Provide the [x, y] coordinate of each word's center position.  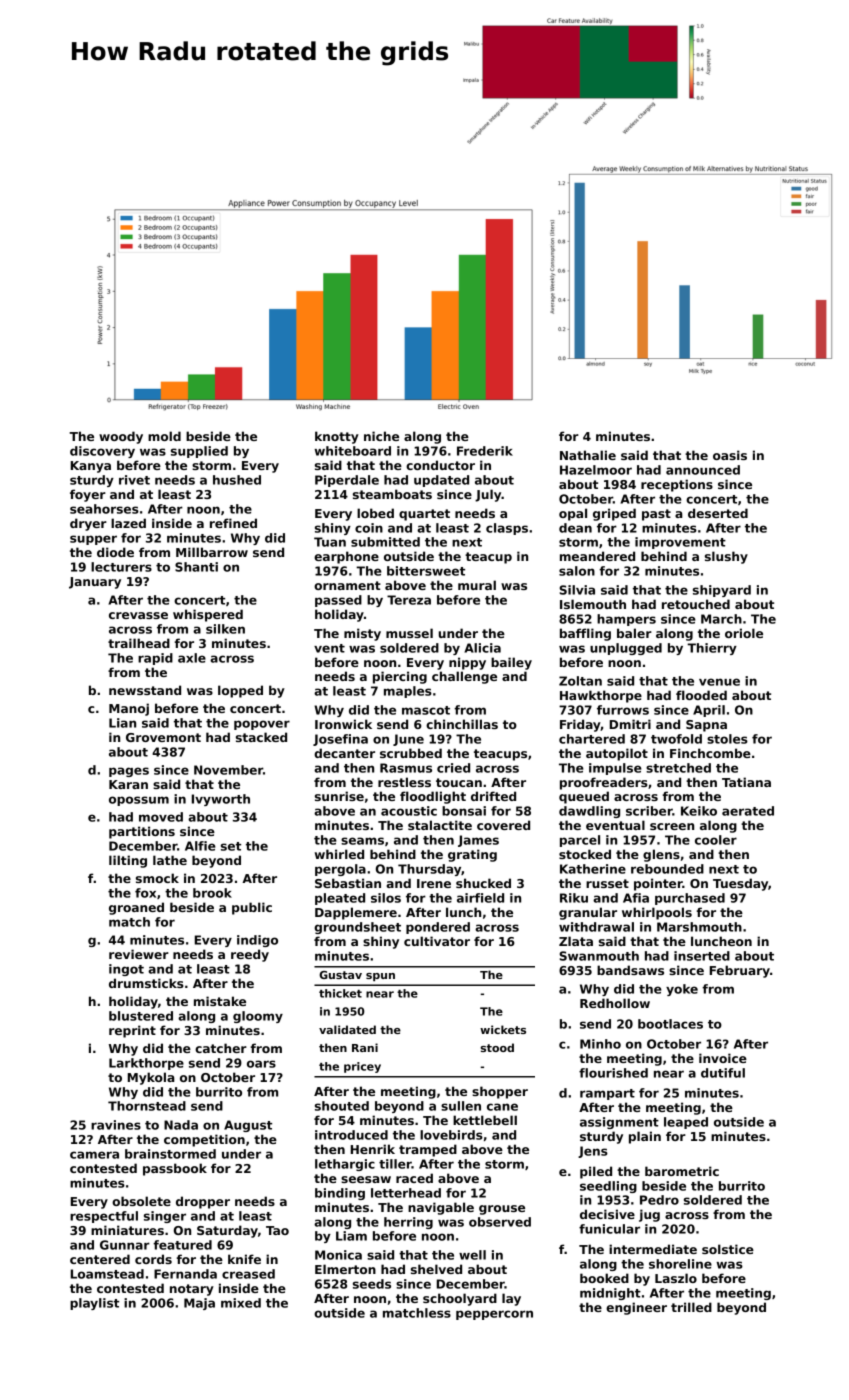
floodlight [433, 797]
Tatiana [746, 782]
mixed [241, 1303]
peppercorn [494, 1315]
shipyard [722, 591]
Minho [600, 1044]
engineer [636, 1308]
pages [129, 772]
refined [233, 523]
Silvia [577, 590]
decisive [607, 1214]
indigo [257, 941]
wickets [503, 1029]
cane [502, 1107]
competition [204, 1140]
